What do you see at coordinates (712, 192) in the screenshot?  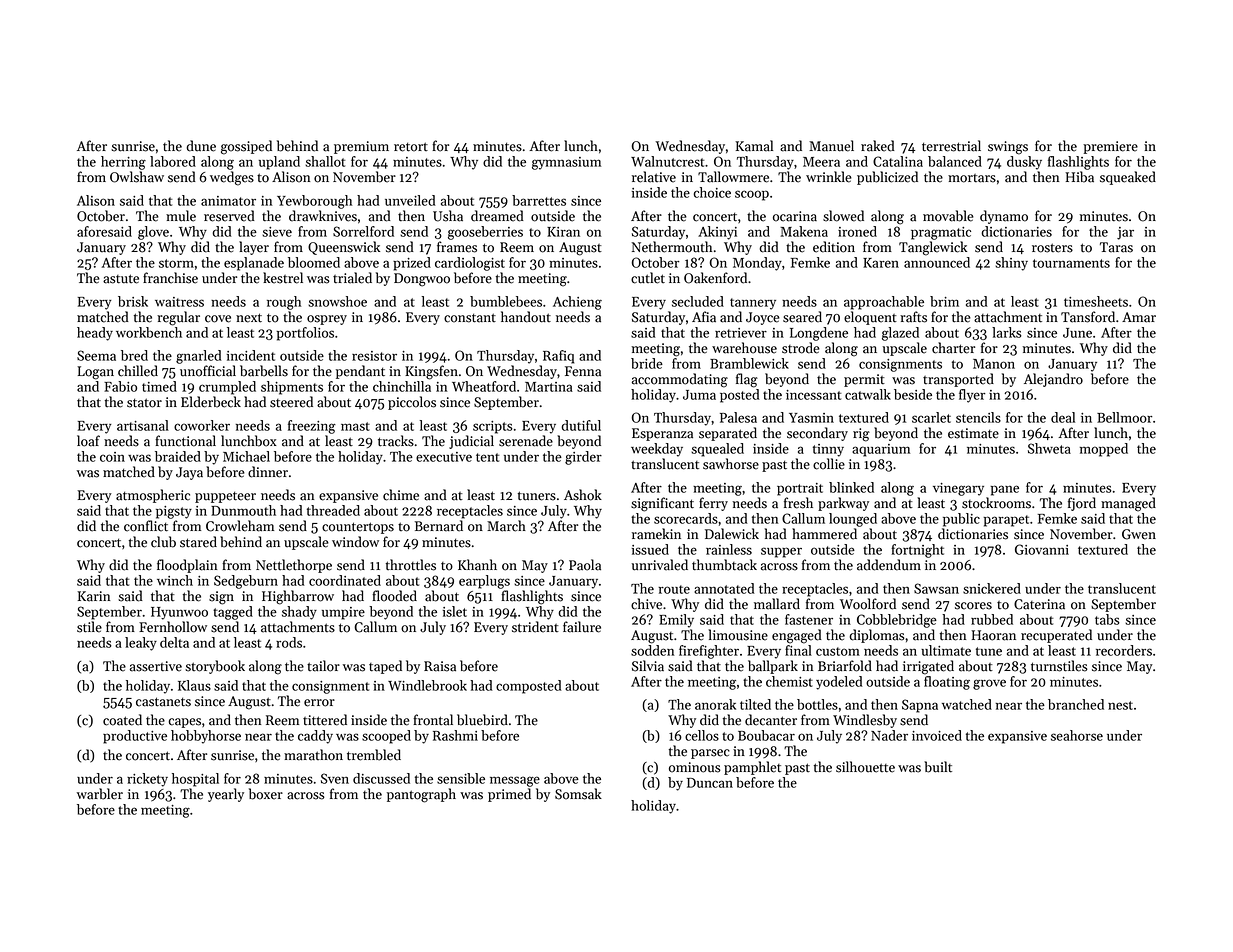 I see `choice` at bounding box center [712, 192].
